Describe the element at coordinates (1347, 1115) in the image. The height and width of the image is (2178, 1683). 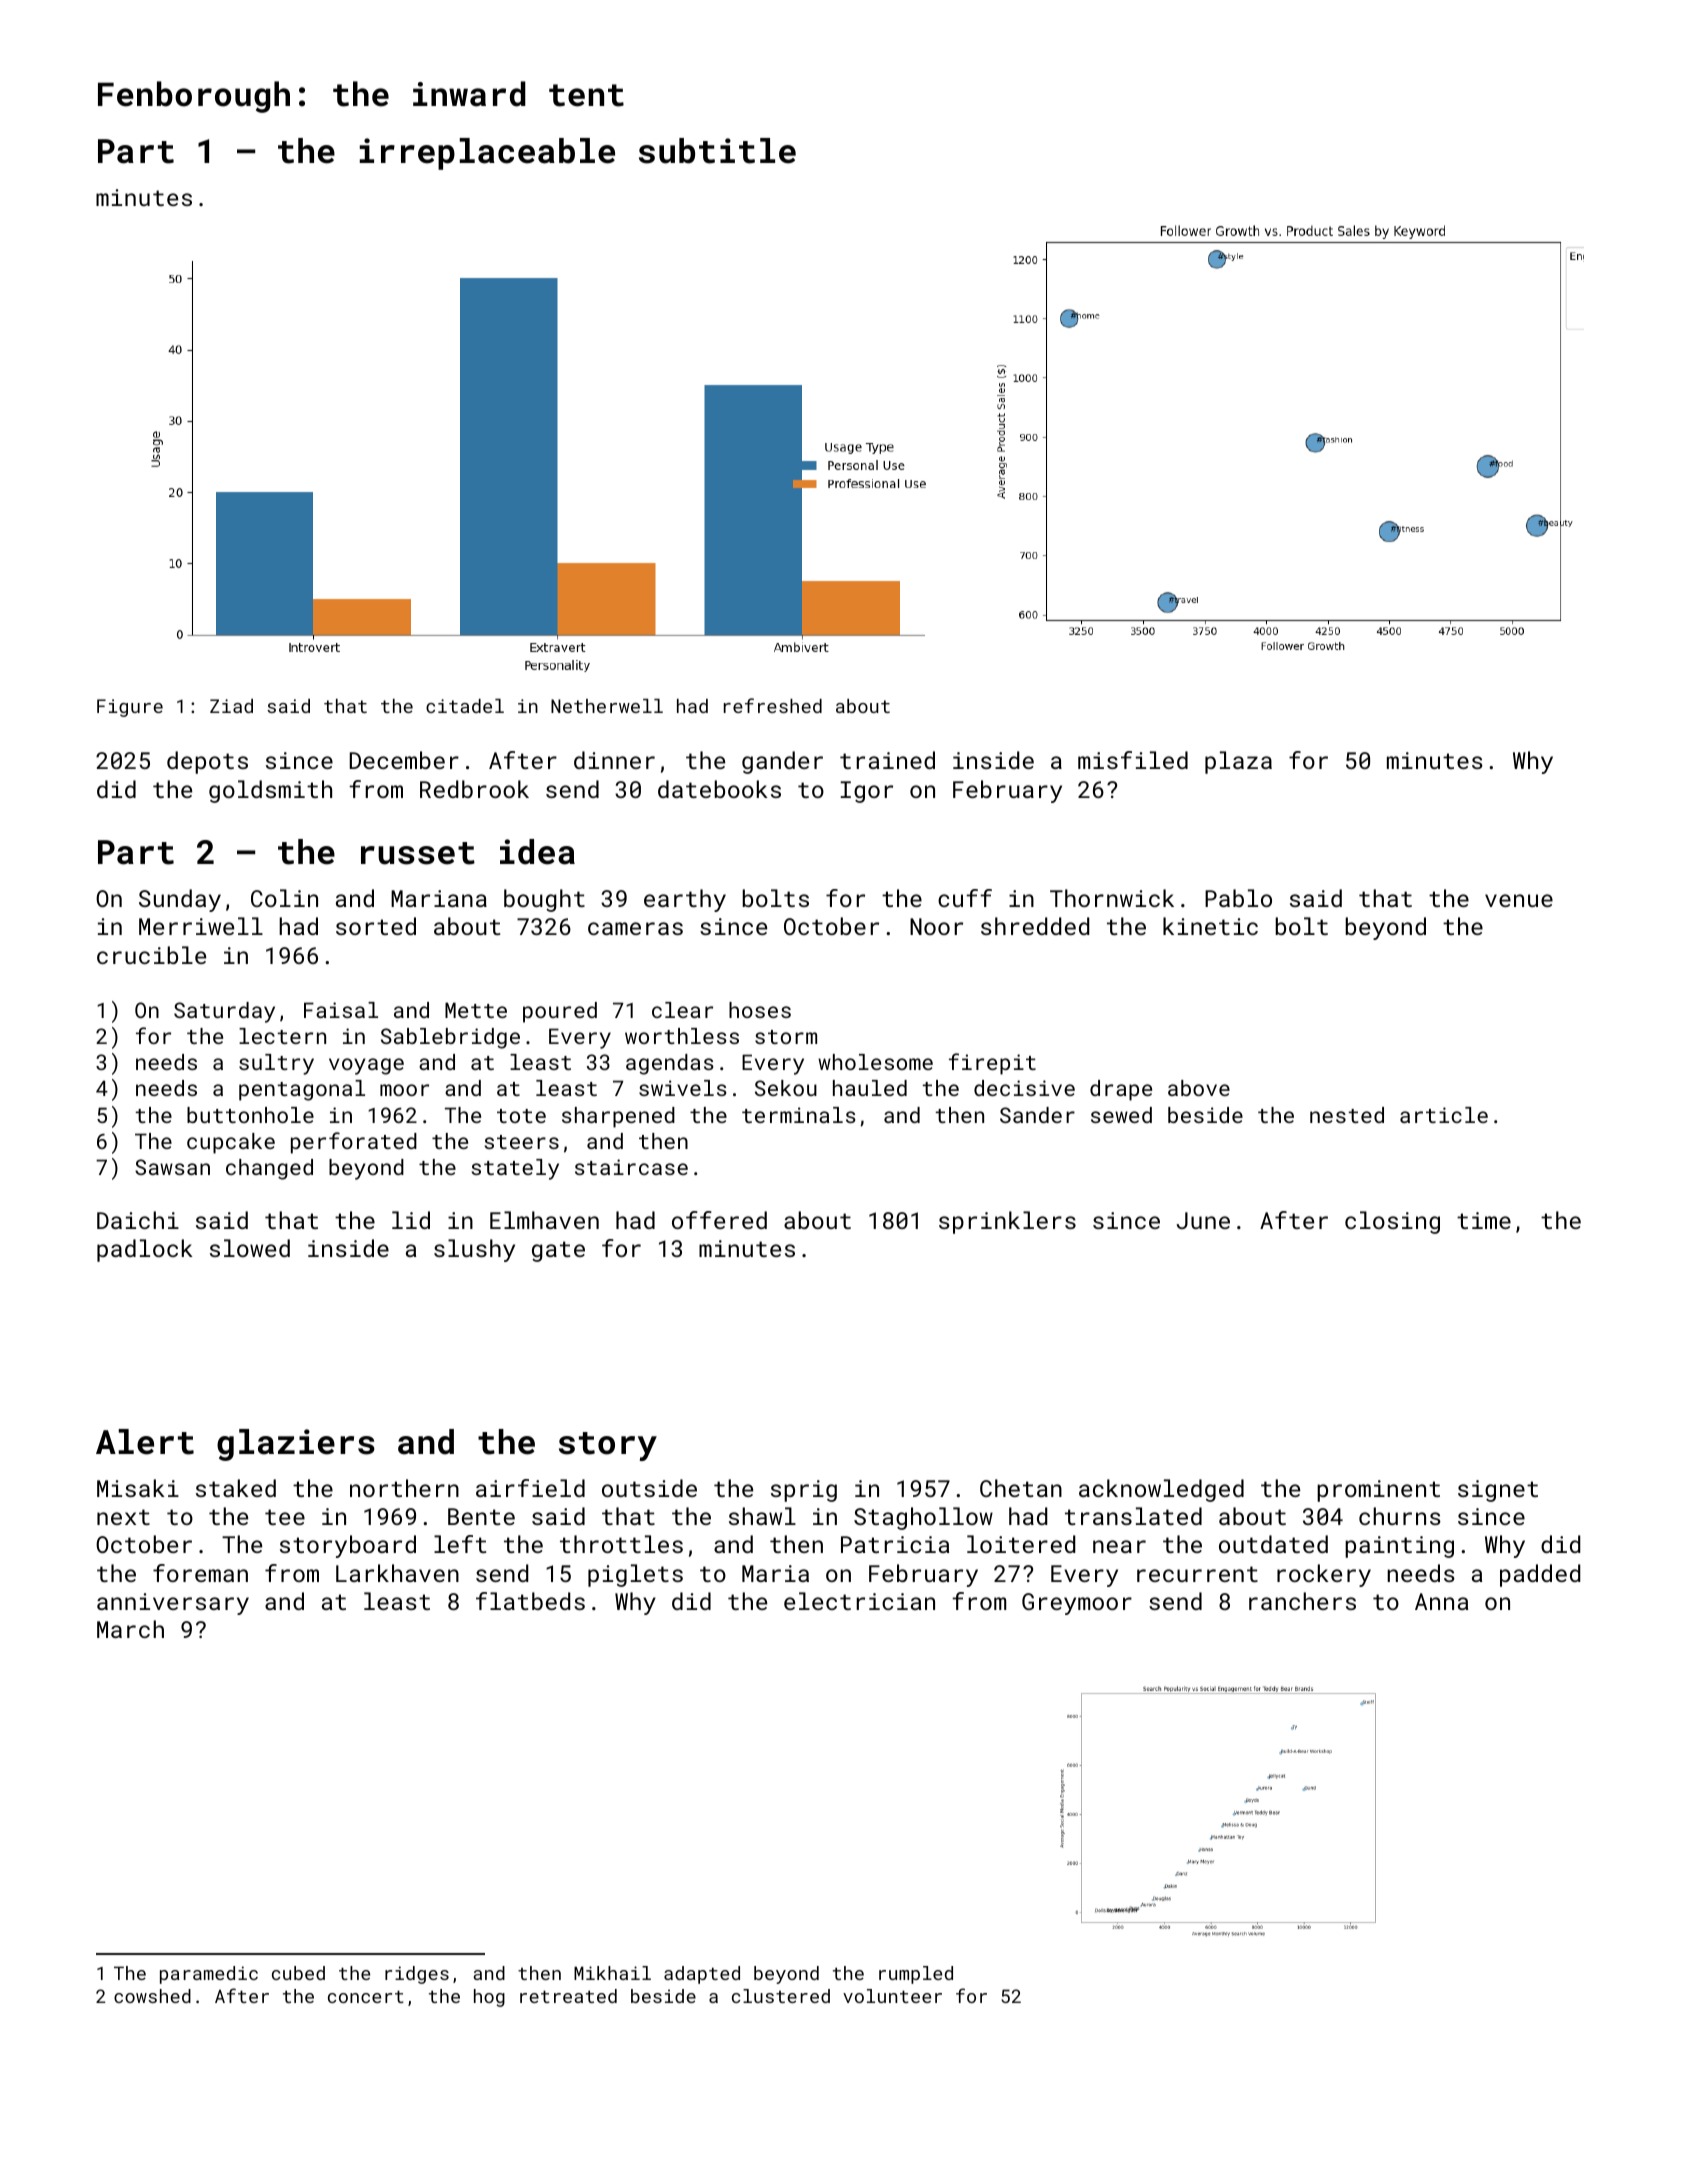
I see `nested` at that location.
